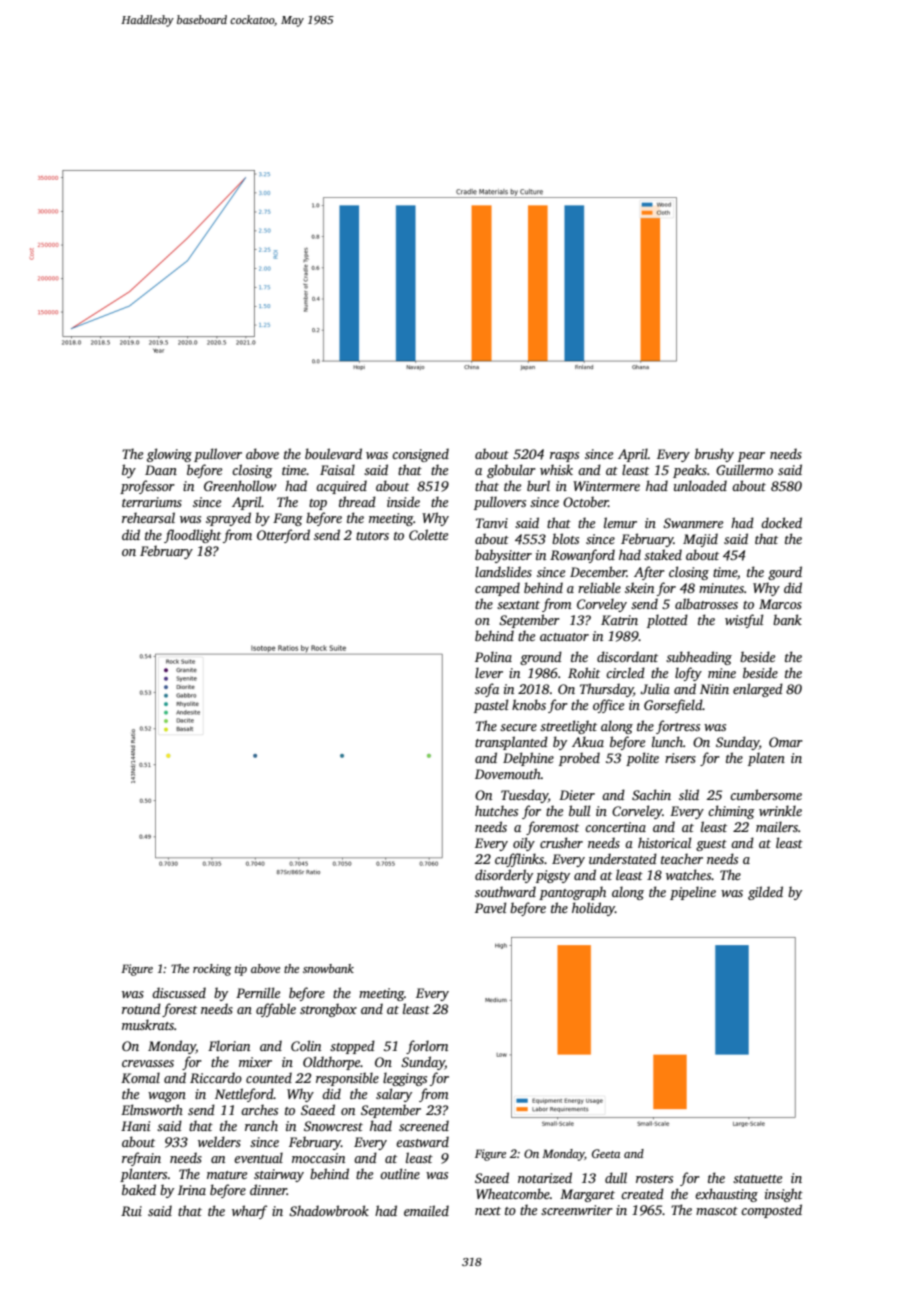 Image resolution: width=924 pixels, height=1308 pixels. Describe the element at coordinates (564, 457) in the page. I see `rasps` at that location.
